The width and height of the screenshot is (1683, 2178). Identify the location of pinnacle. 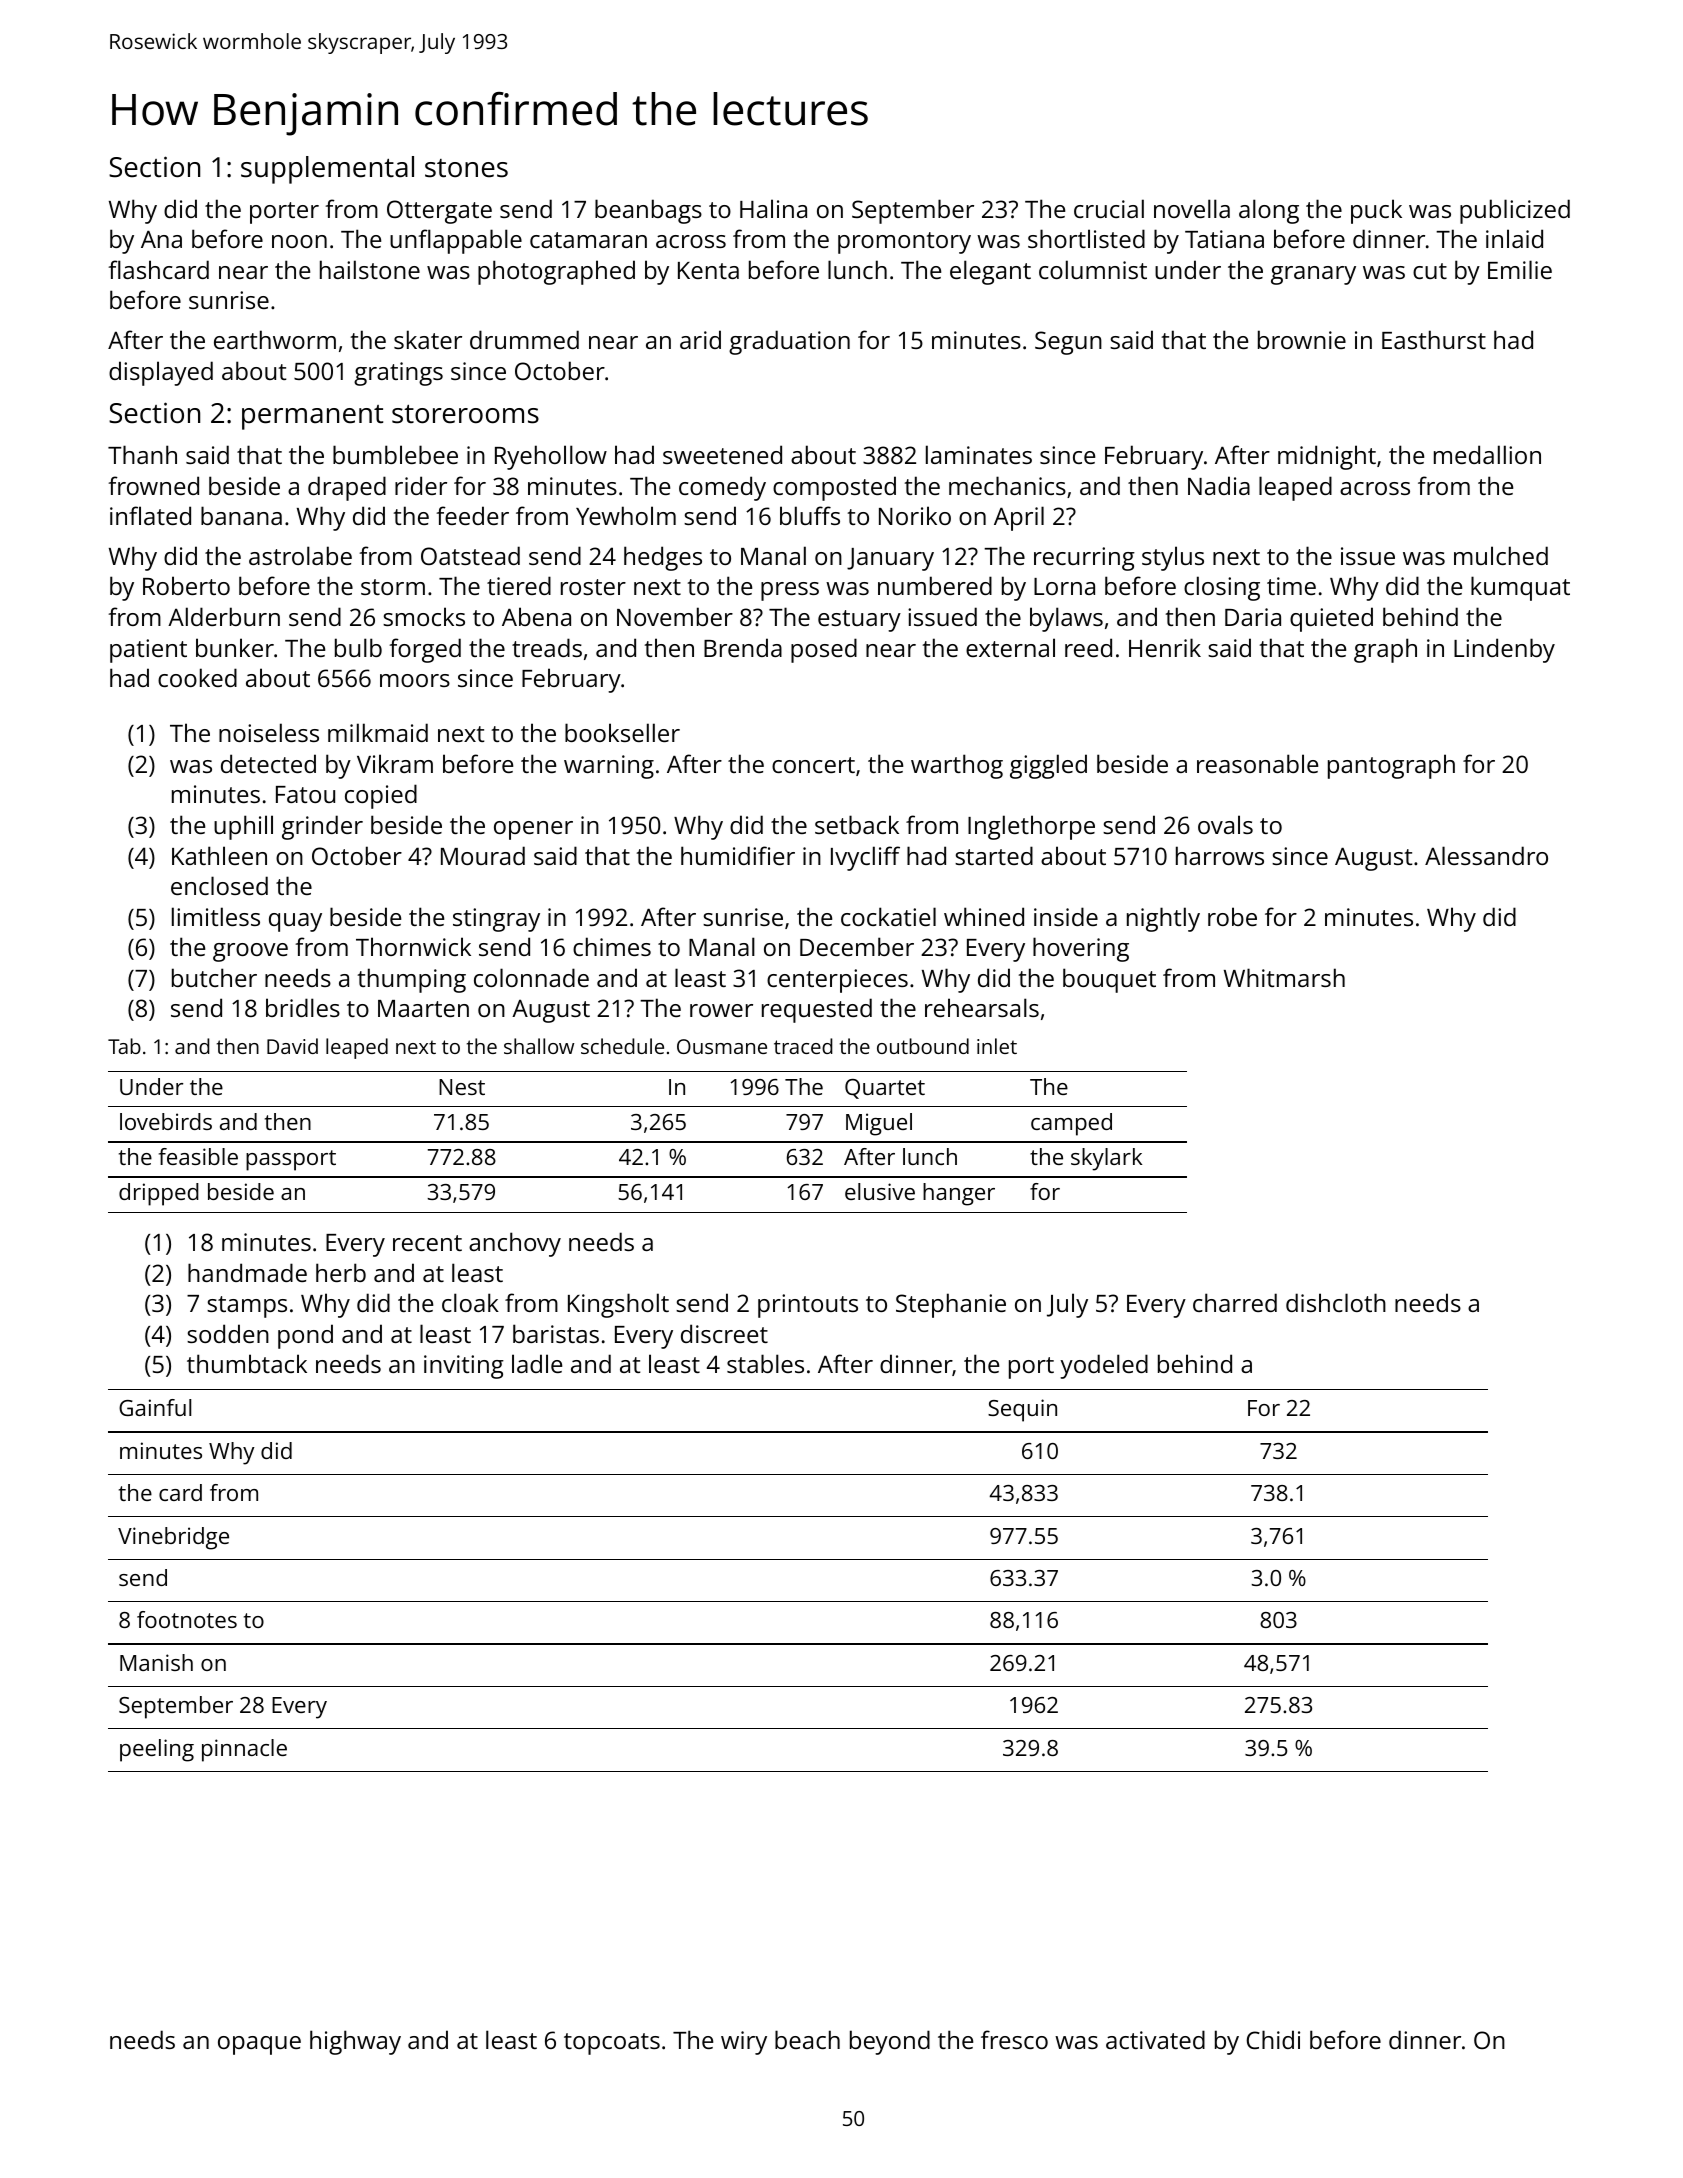
(244, 1750).
